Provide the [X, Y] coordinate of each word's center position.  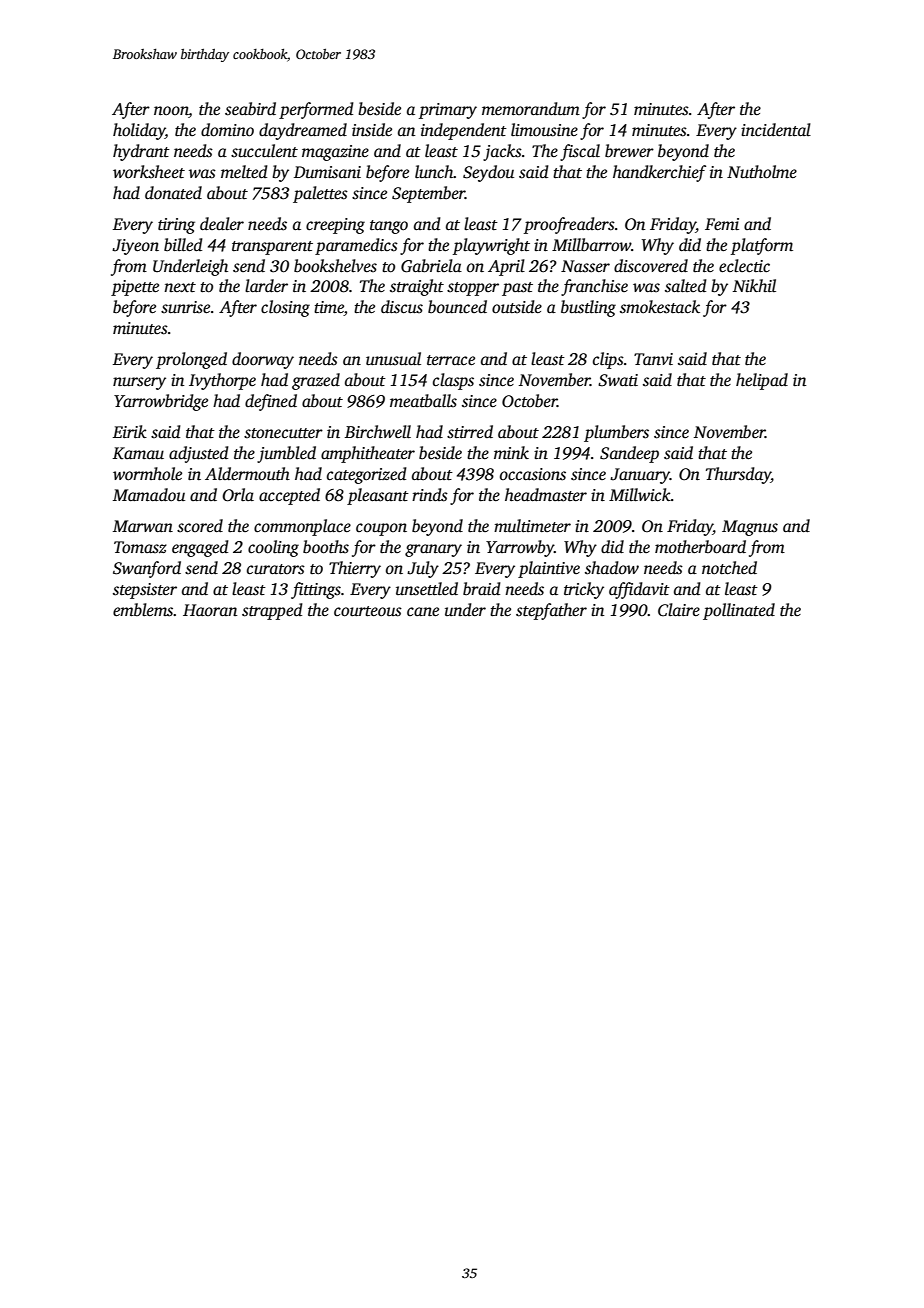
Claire [679, 610]
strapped [272, 611]
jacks [502, 152]
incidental [776, 130]
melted [244, 172]
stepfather [551, 611]
